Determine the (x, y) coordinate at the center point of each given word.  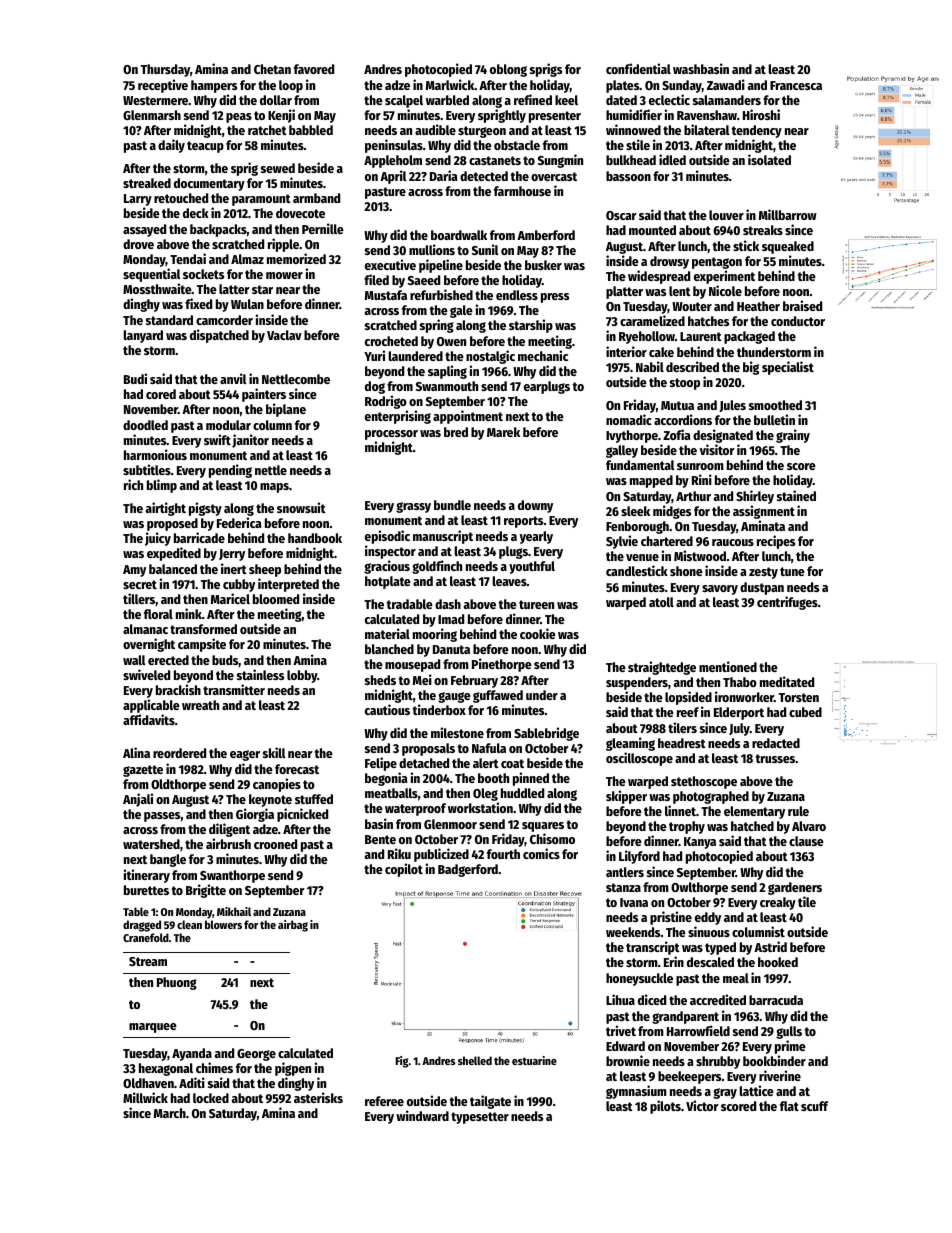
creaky (778, 903)
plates (623, 86)
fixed (198, 303)
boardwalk (459, 235)
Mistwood (700, 555)
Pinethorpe (502, 665)
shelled (475, 1060)
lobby (302, 676)
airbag (293, 926)
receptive (163, 86)
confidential (638, 68)
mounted (652, 230)
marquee (153, 1028)
